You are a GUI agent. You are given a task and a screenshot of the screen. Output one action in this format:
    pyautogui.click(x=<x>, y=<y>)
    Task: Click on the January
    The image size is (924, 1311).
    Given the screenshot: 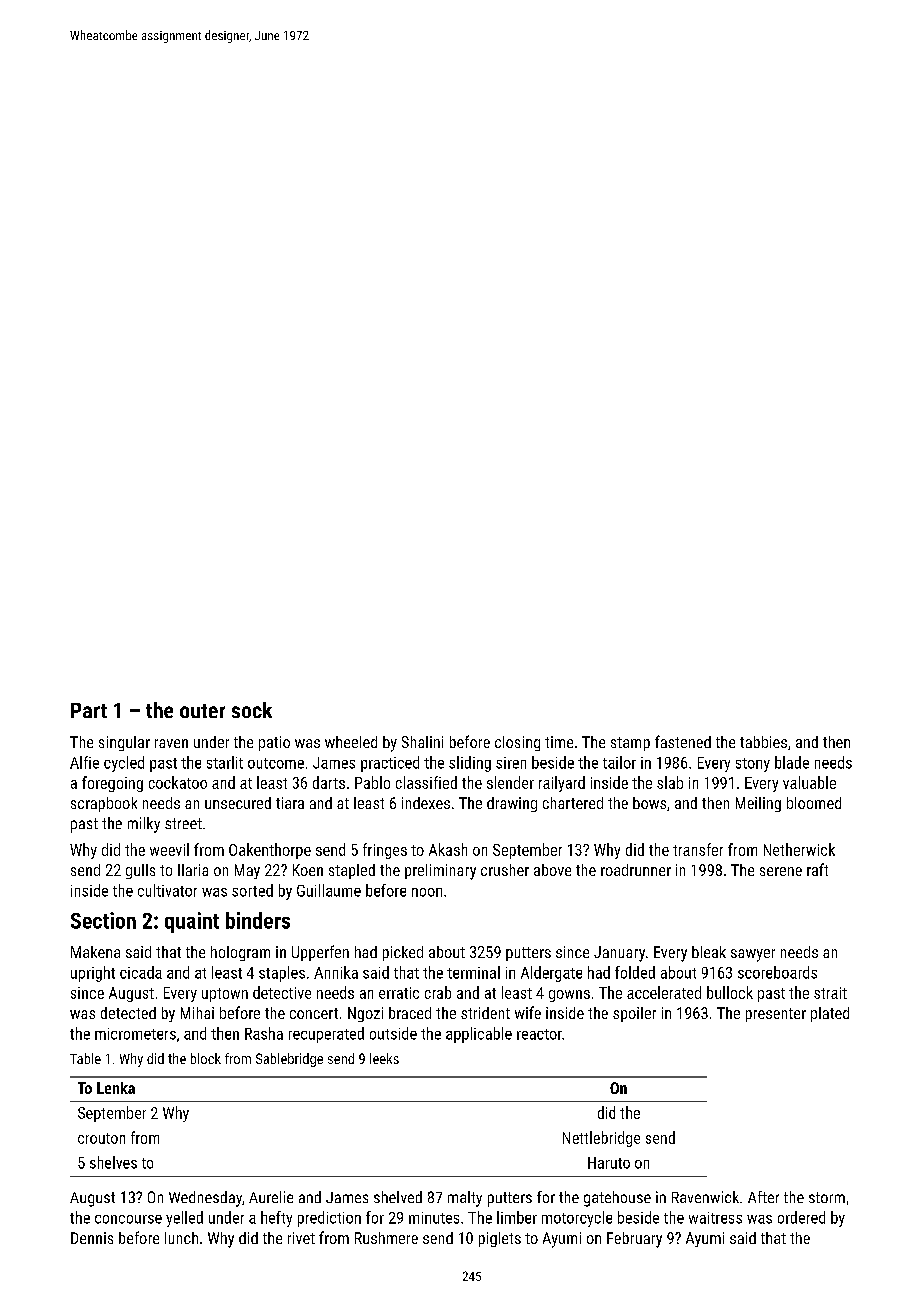 What is the action you would take?
    pyautogui.click(x=619, y=954)
